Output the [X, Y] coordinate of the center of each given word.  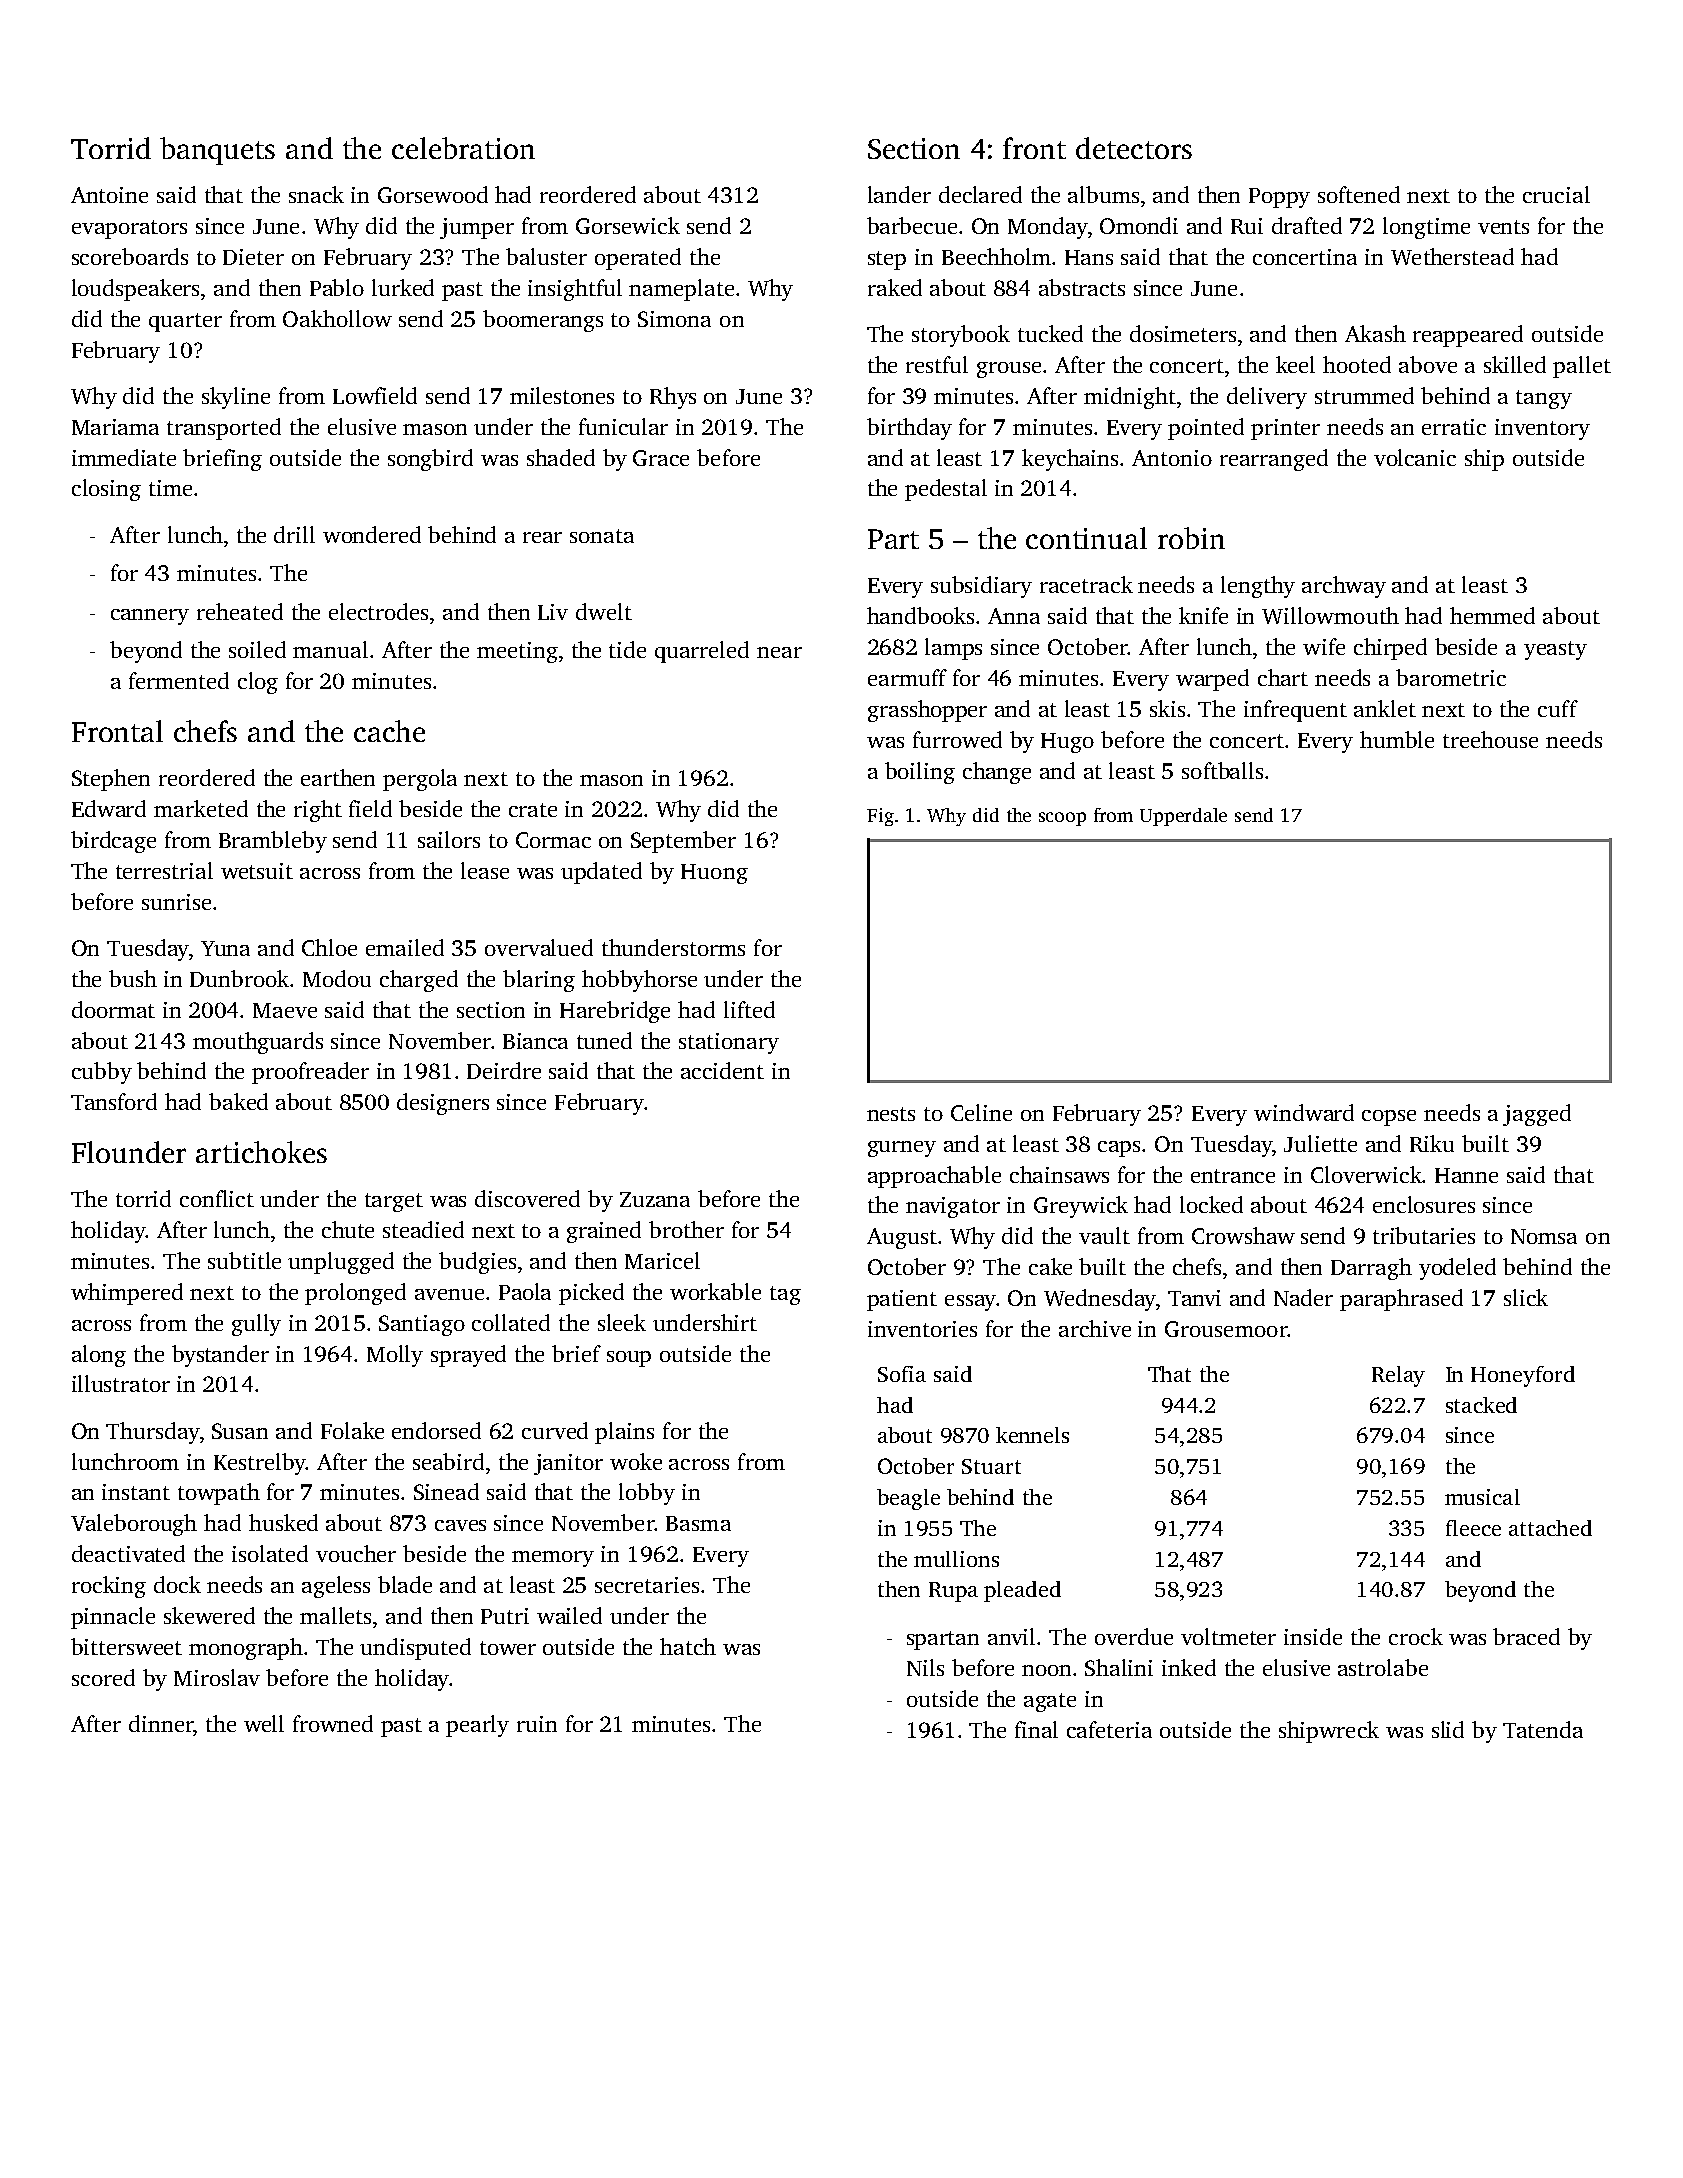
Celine [981, 1112]
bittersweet [126, 1646]
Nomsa [1544, 1236]
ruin [537, 1724]
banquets [217, 151]
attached [1550, 1528]
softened [1359, 194]
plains [624, 1433]
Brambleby [273, 842]
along [99, 1356]
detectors [1134, 148]
